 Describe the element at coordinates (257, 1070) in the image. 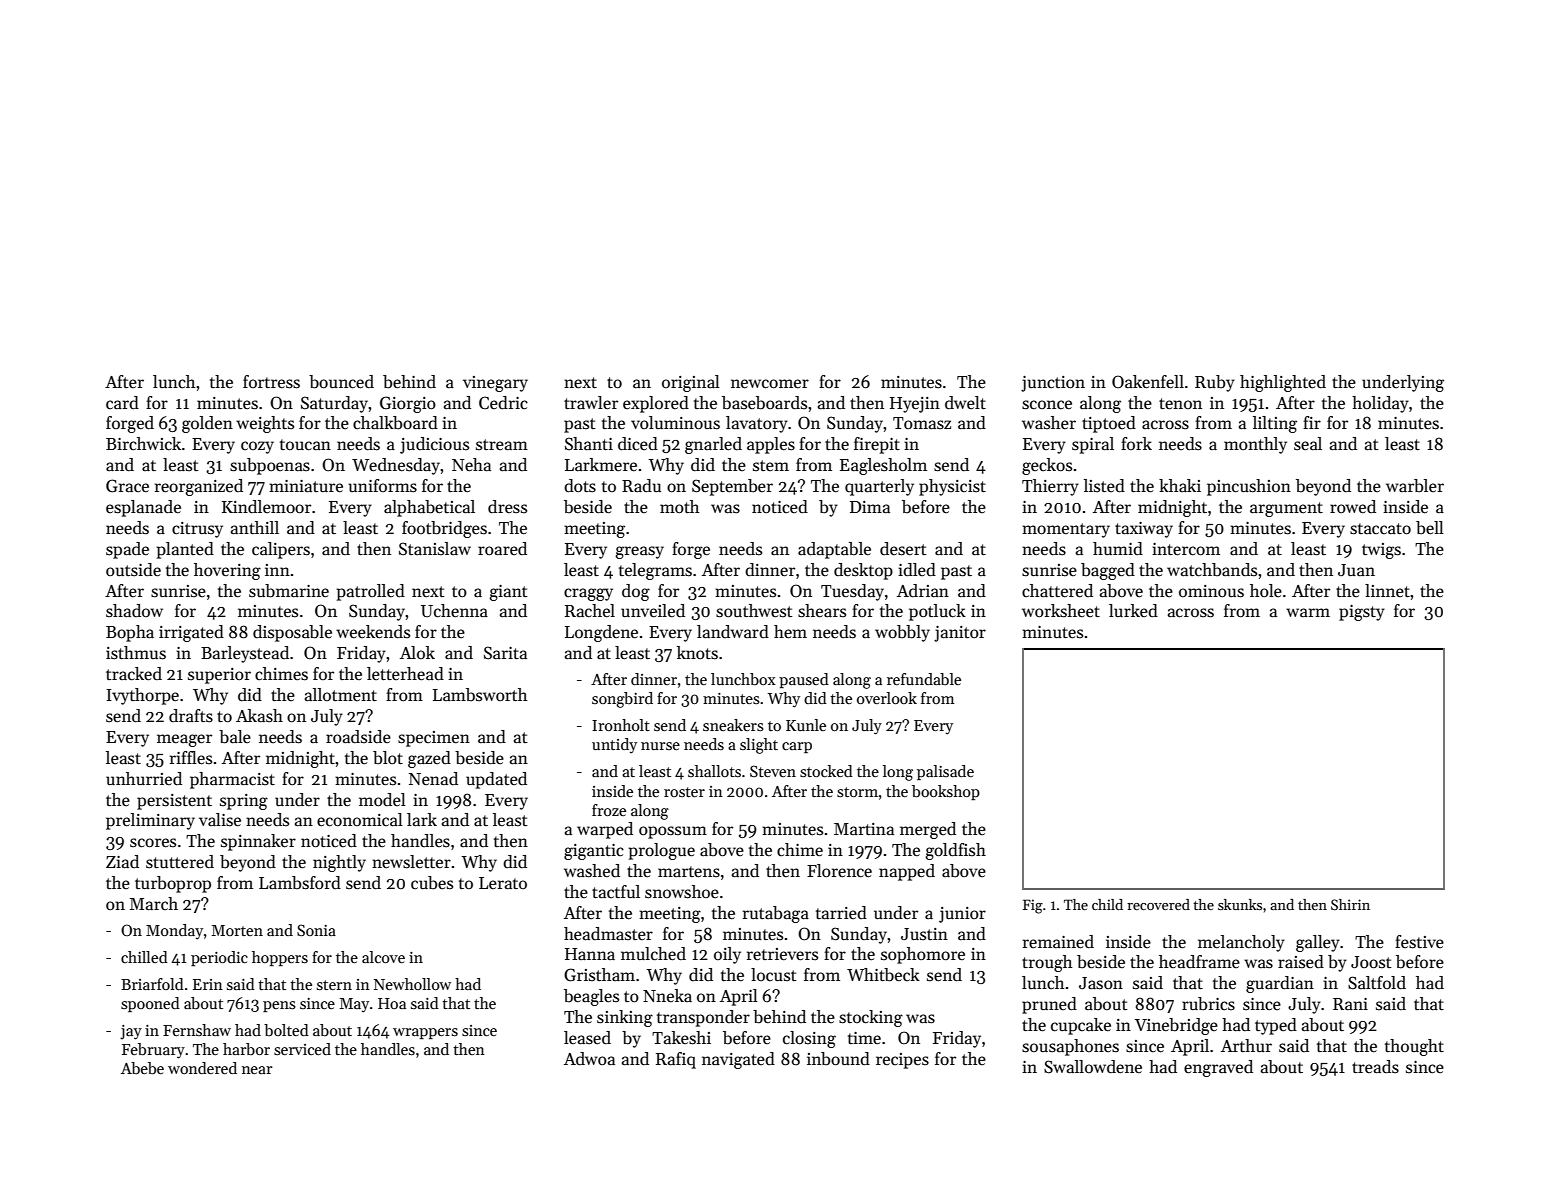

I see `near` at that location.
